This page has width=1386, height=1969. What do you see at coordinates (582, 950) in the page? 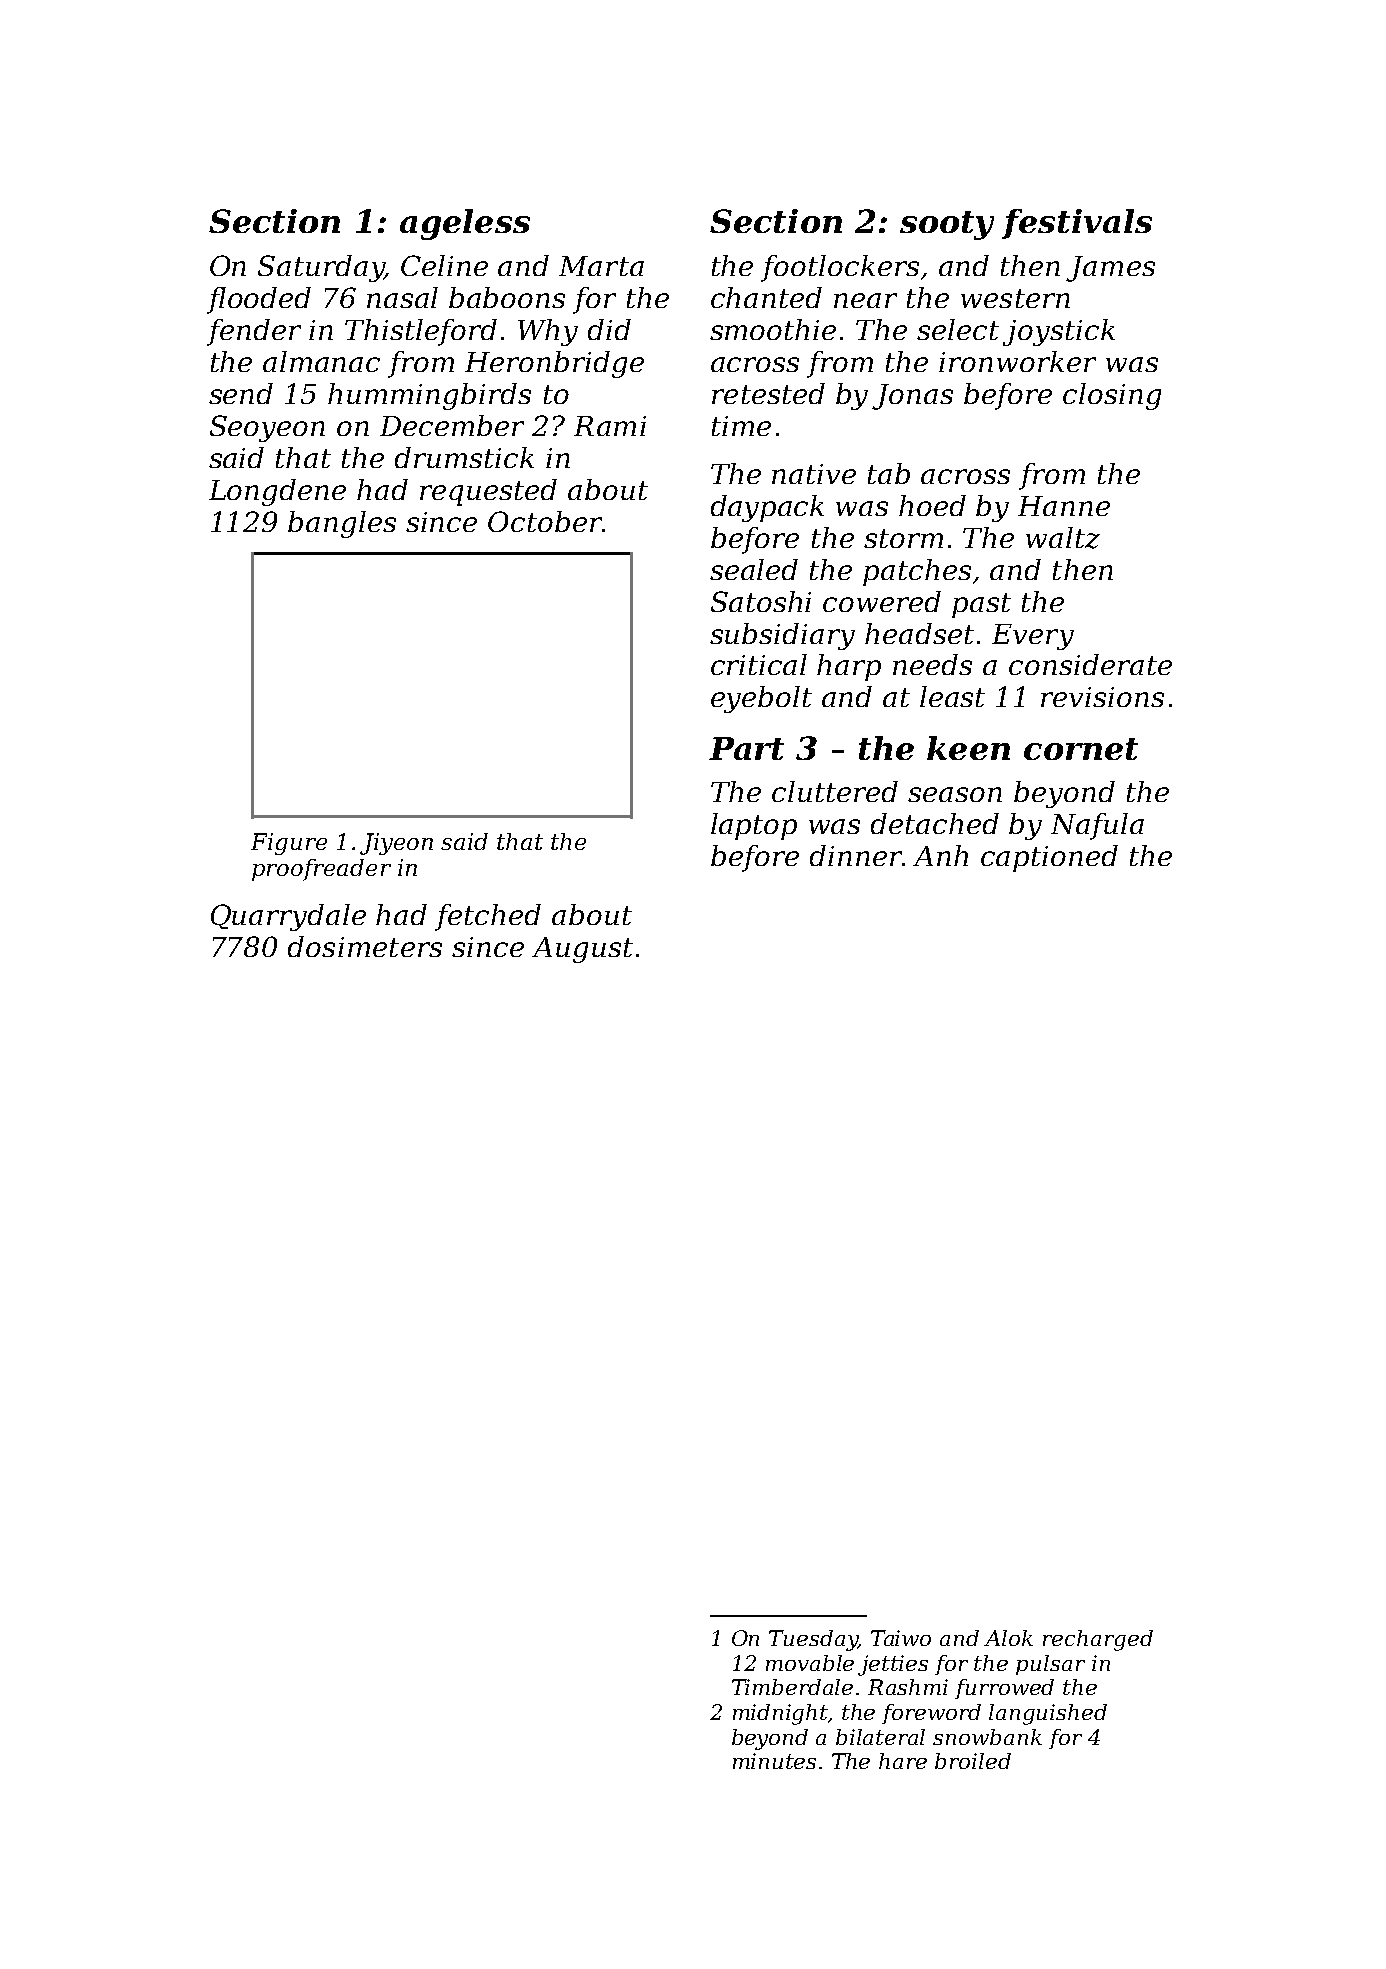
I see `August` at bounding box center [582, 950].
